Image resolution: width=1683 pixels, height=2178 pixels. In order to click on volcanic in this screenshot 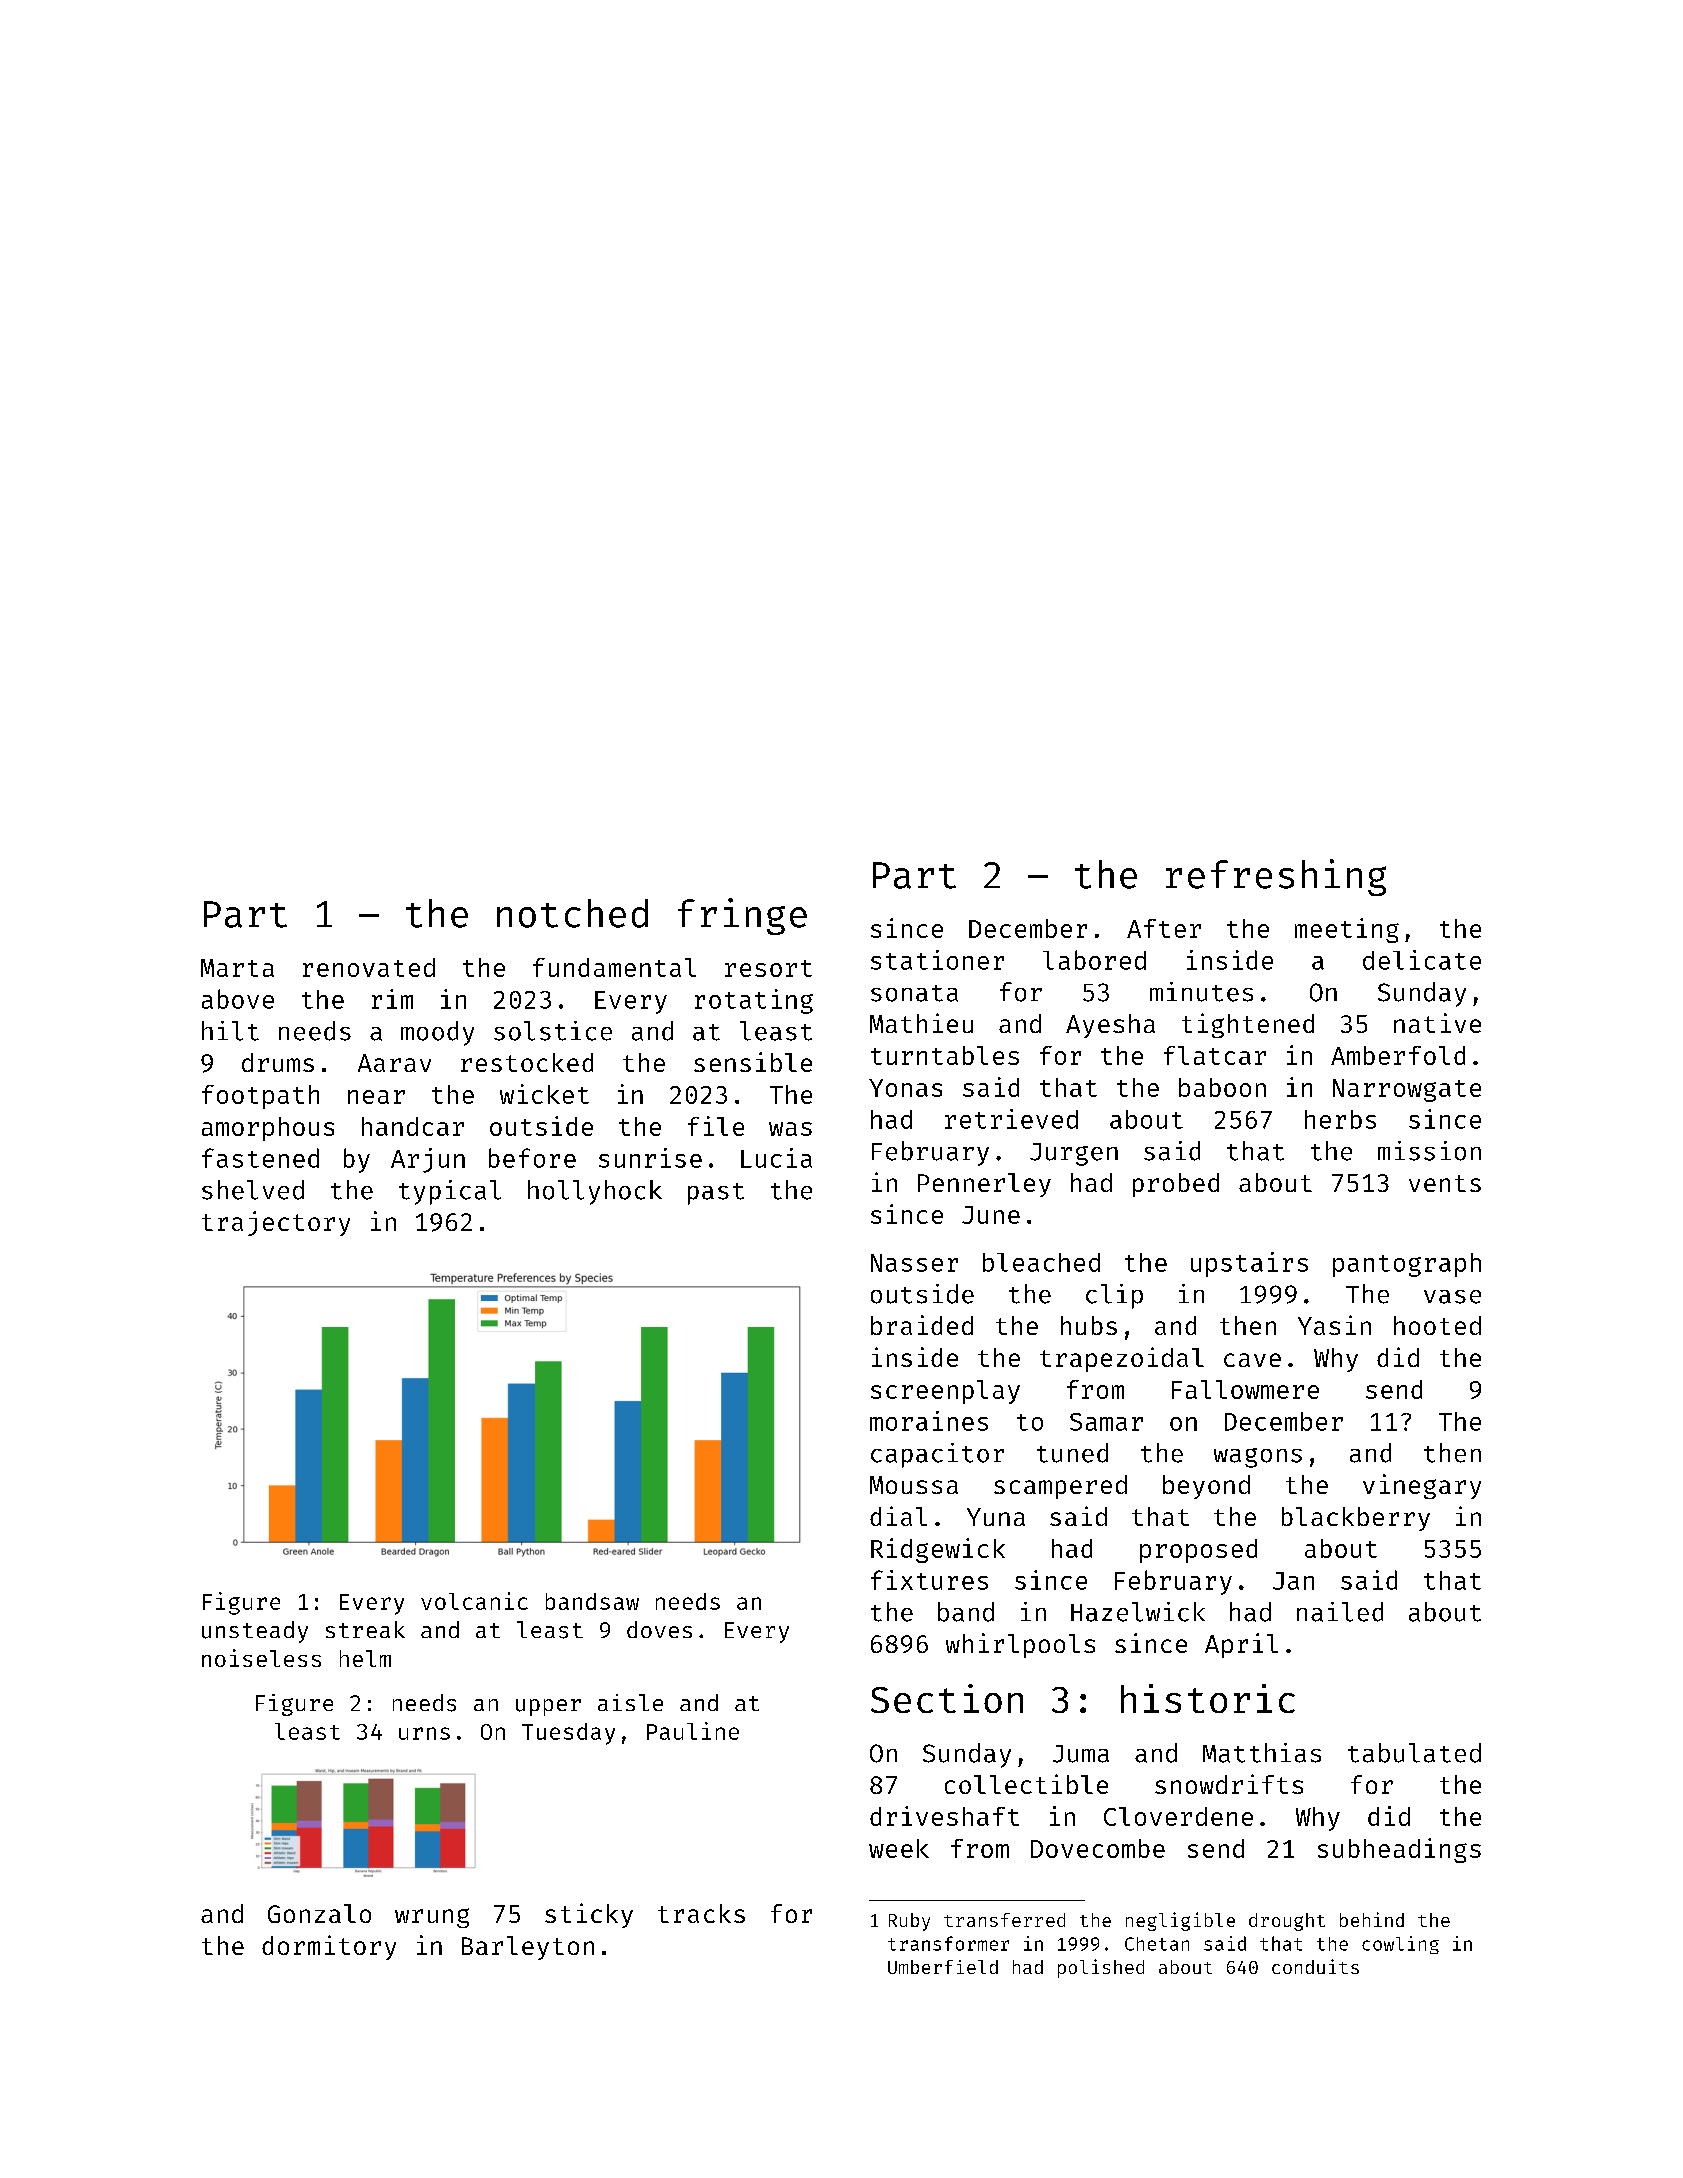, I will do `click(474, 1601)`.
